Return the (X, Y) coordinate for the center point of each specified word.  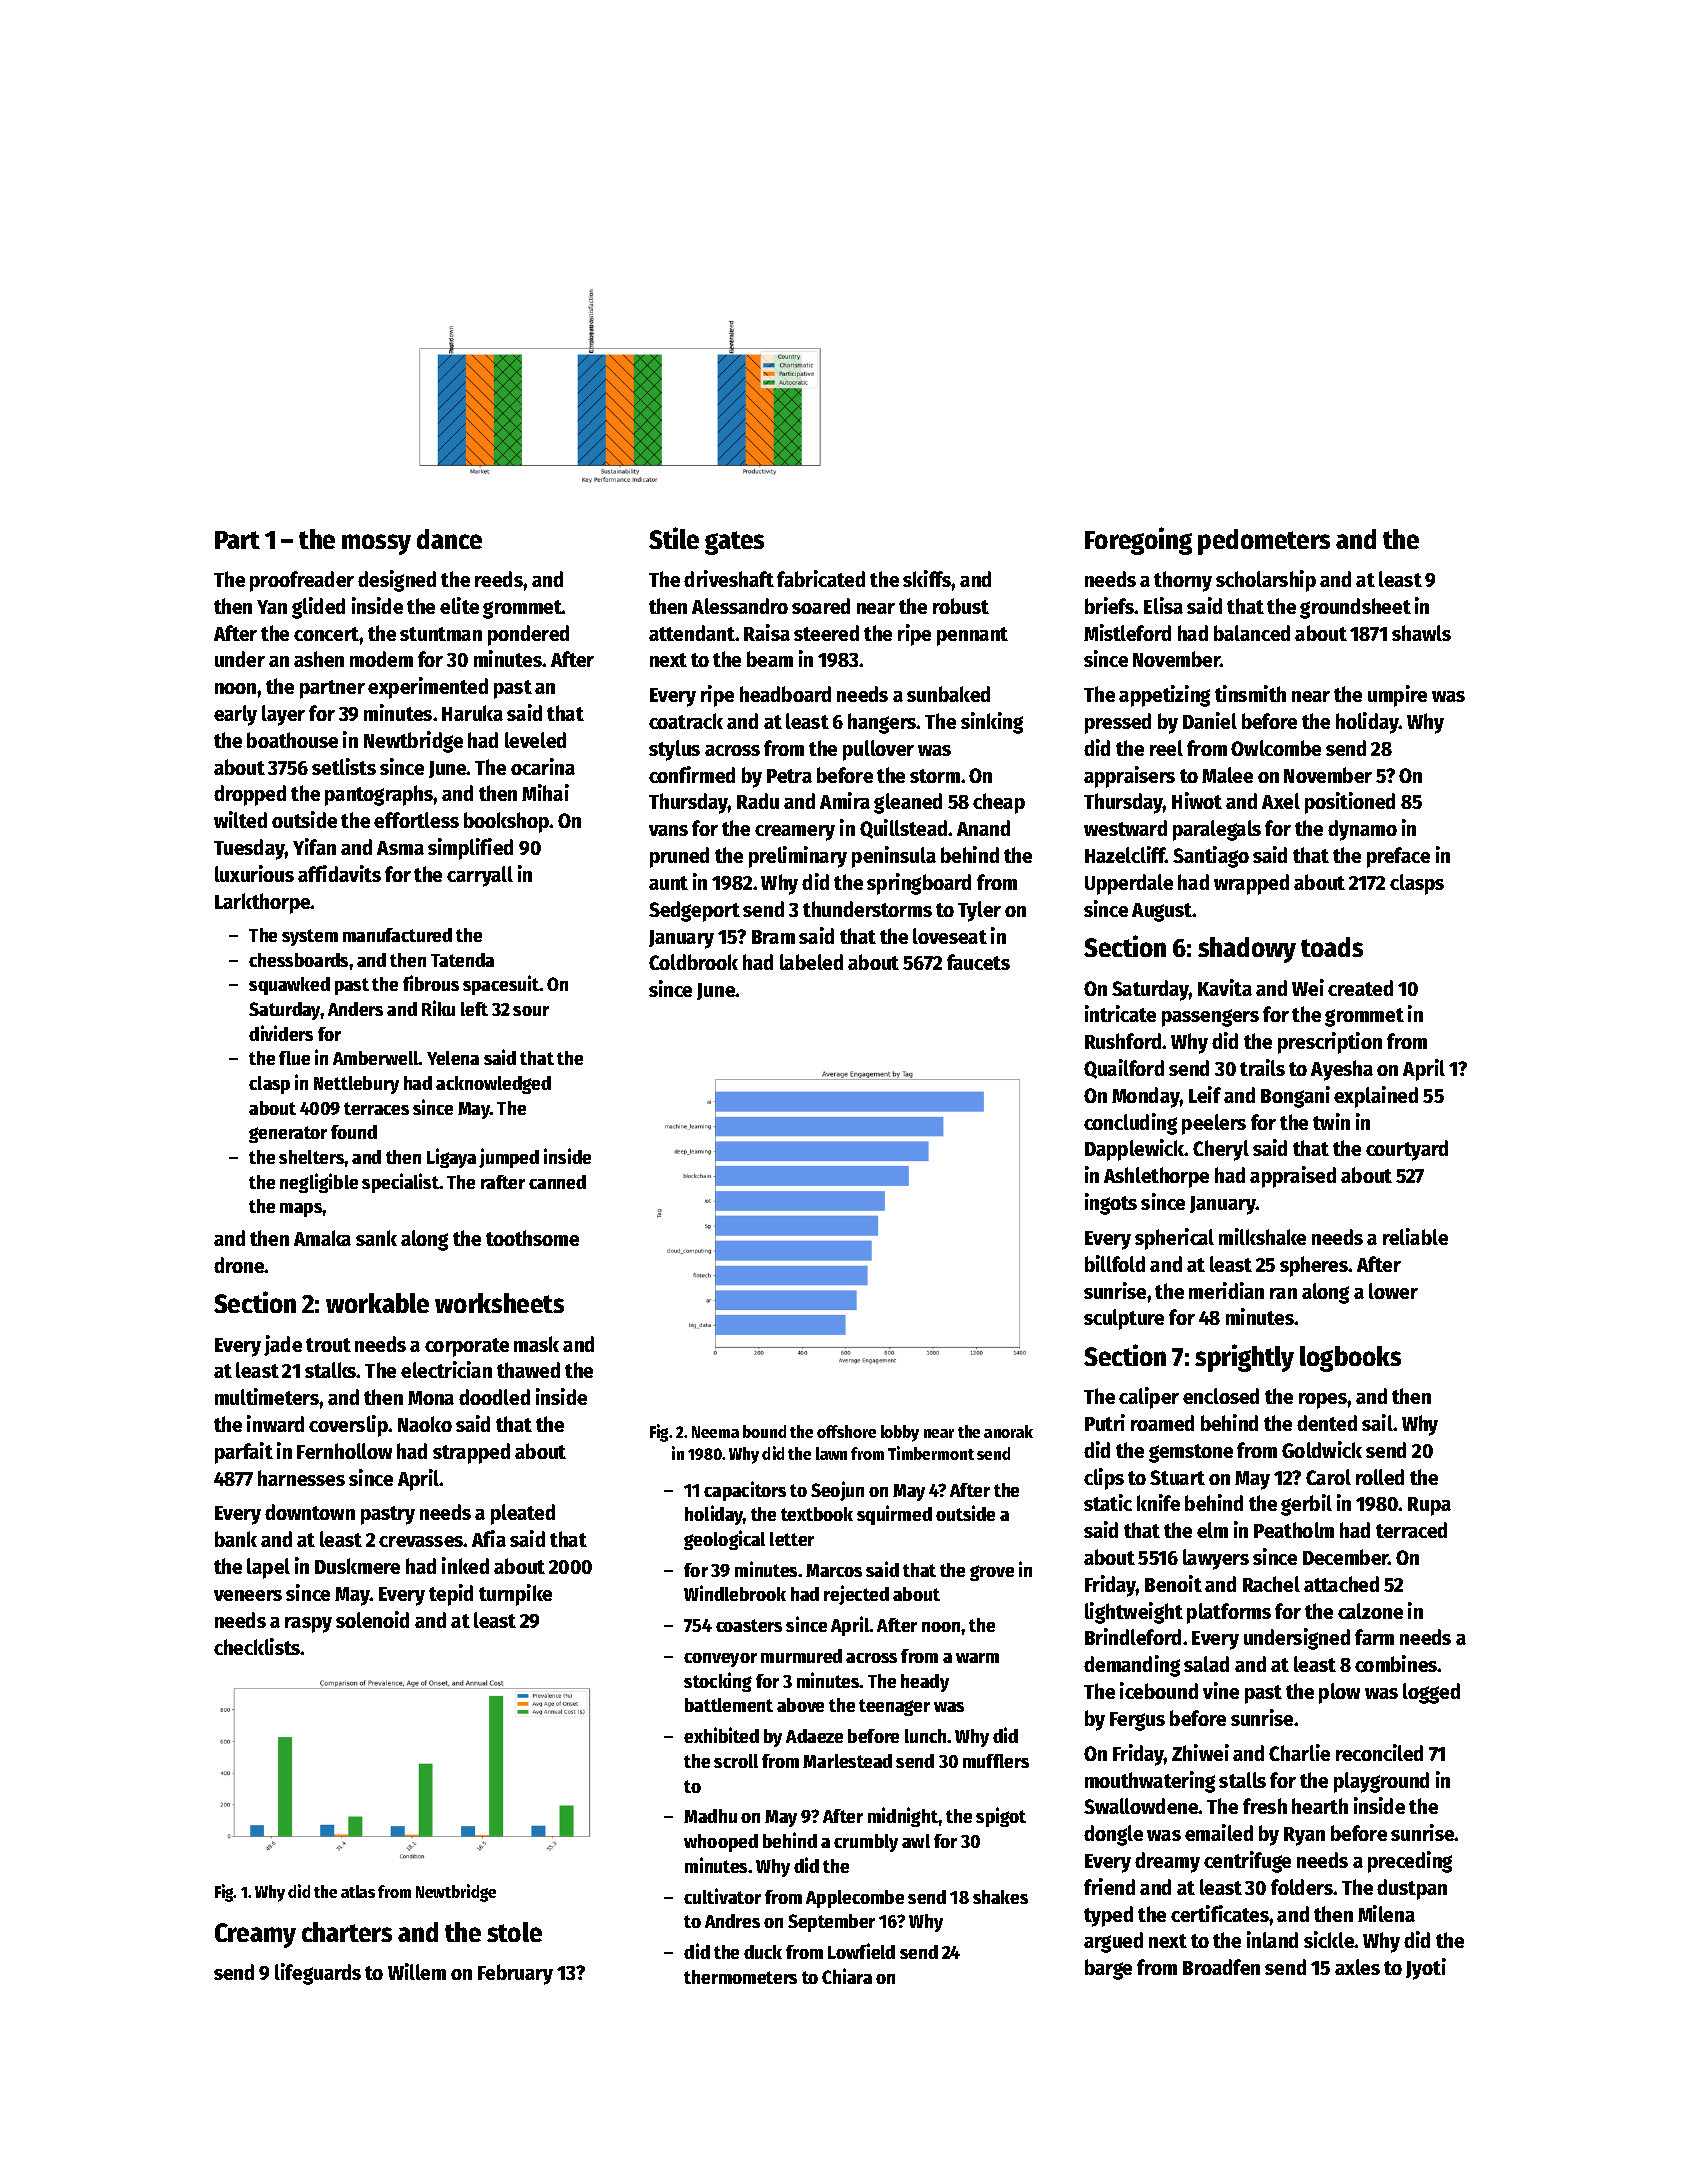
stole (514, 1932)
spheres (1314, 1266)
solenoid (372, 1619)
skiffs (927, 578)
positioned (1350, 803)
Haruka (472, 713)
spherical (1174, 1239)
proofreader (302, 581)
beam (770, 659)
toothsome (532, 1238)
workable (377, 1303)
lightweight (1134, 1613)
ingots (1111, 1204)
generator (288, 1134)
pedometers (1264, 542)
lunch (925, 1736)
